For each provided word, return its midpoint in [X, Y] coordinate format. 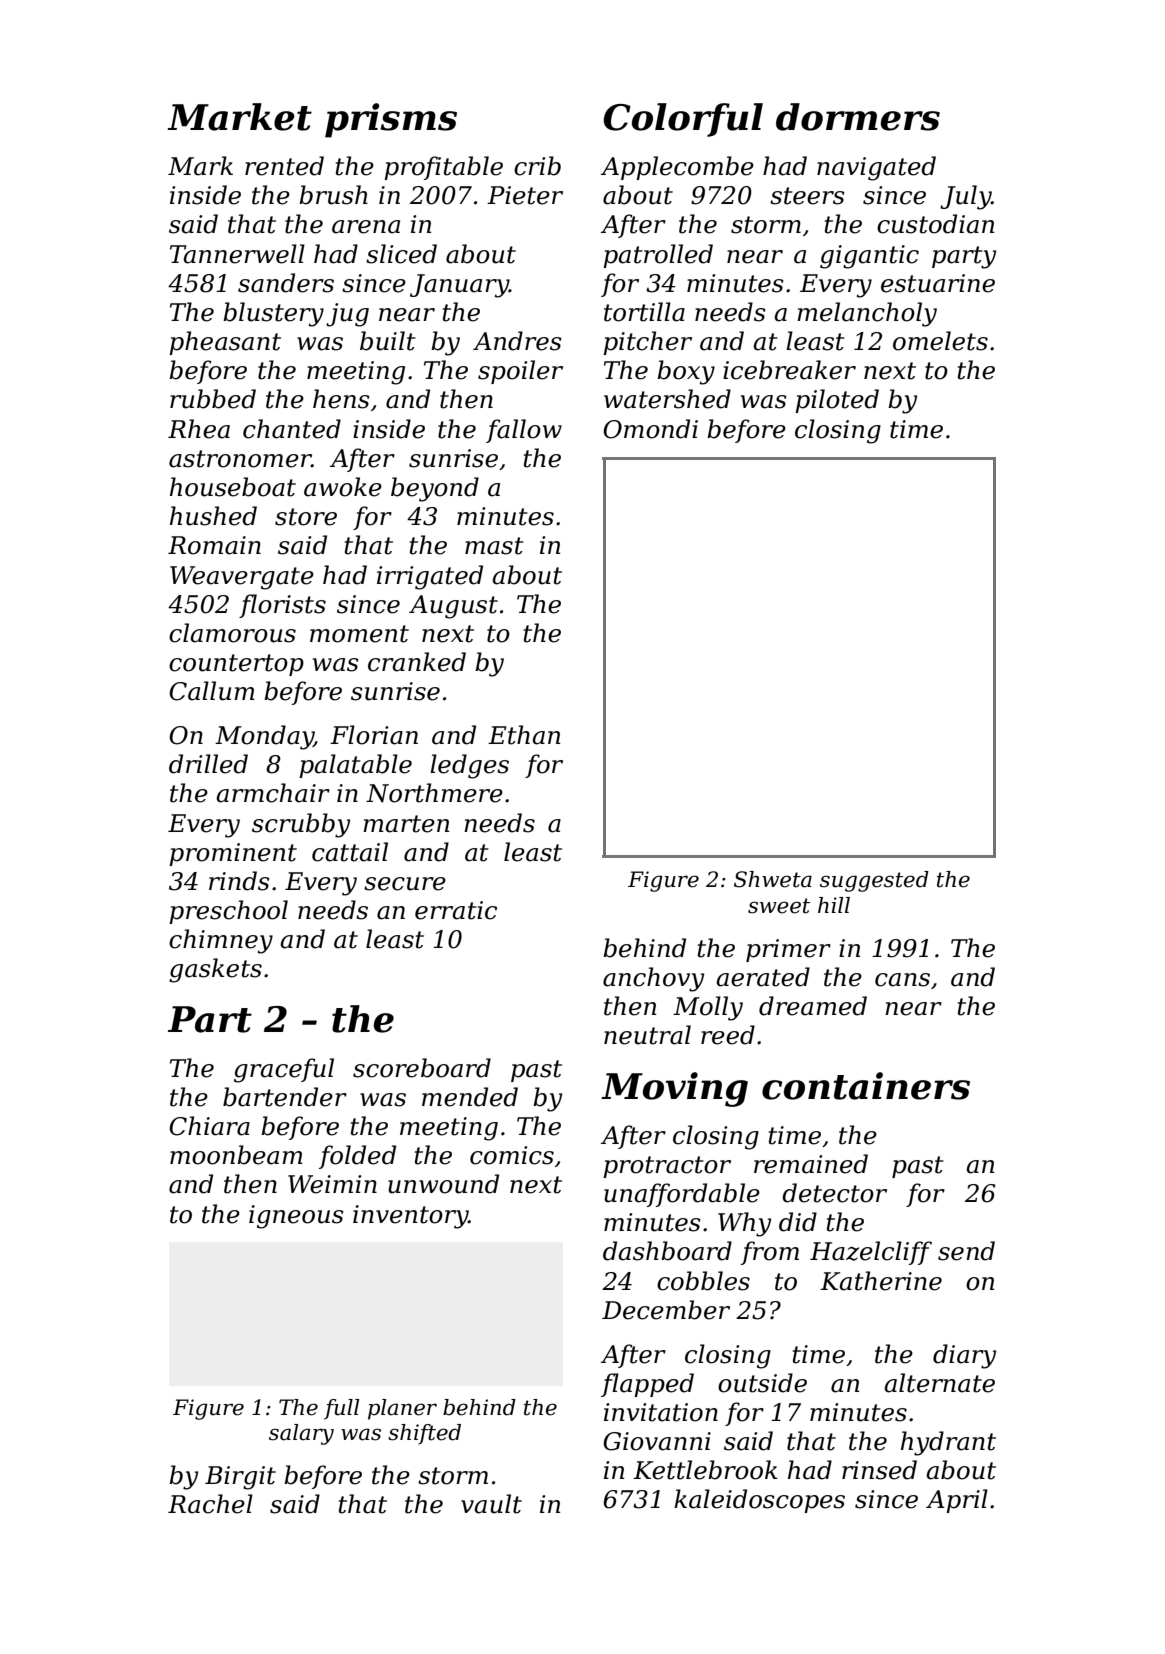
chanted [292, 429]
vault [491, 1504]
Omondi [650, 429]
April [957, 1501]
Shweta [773, 879]
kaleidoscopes [759, 1501]
